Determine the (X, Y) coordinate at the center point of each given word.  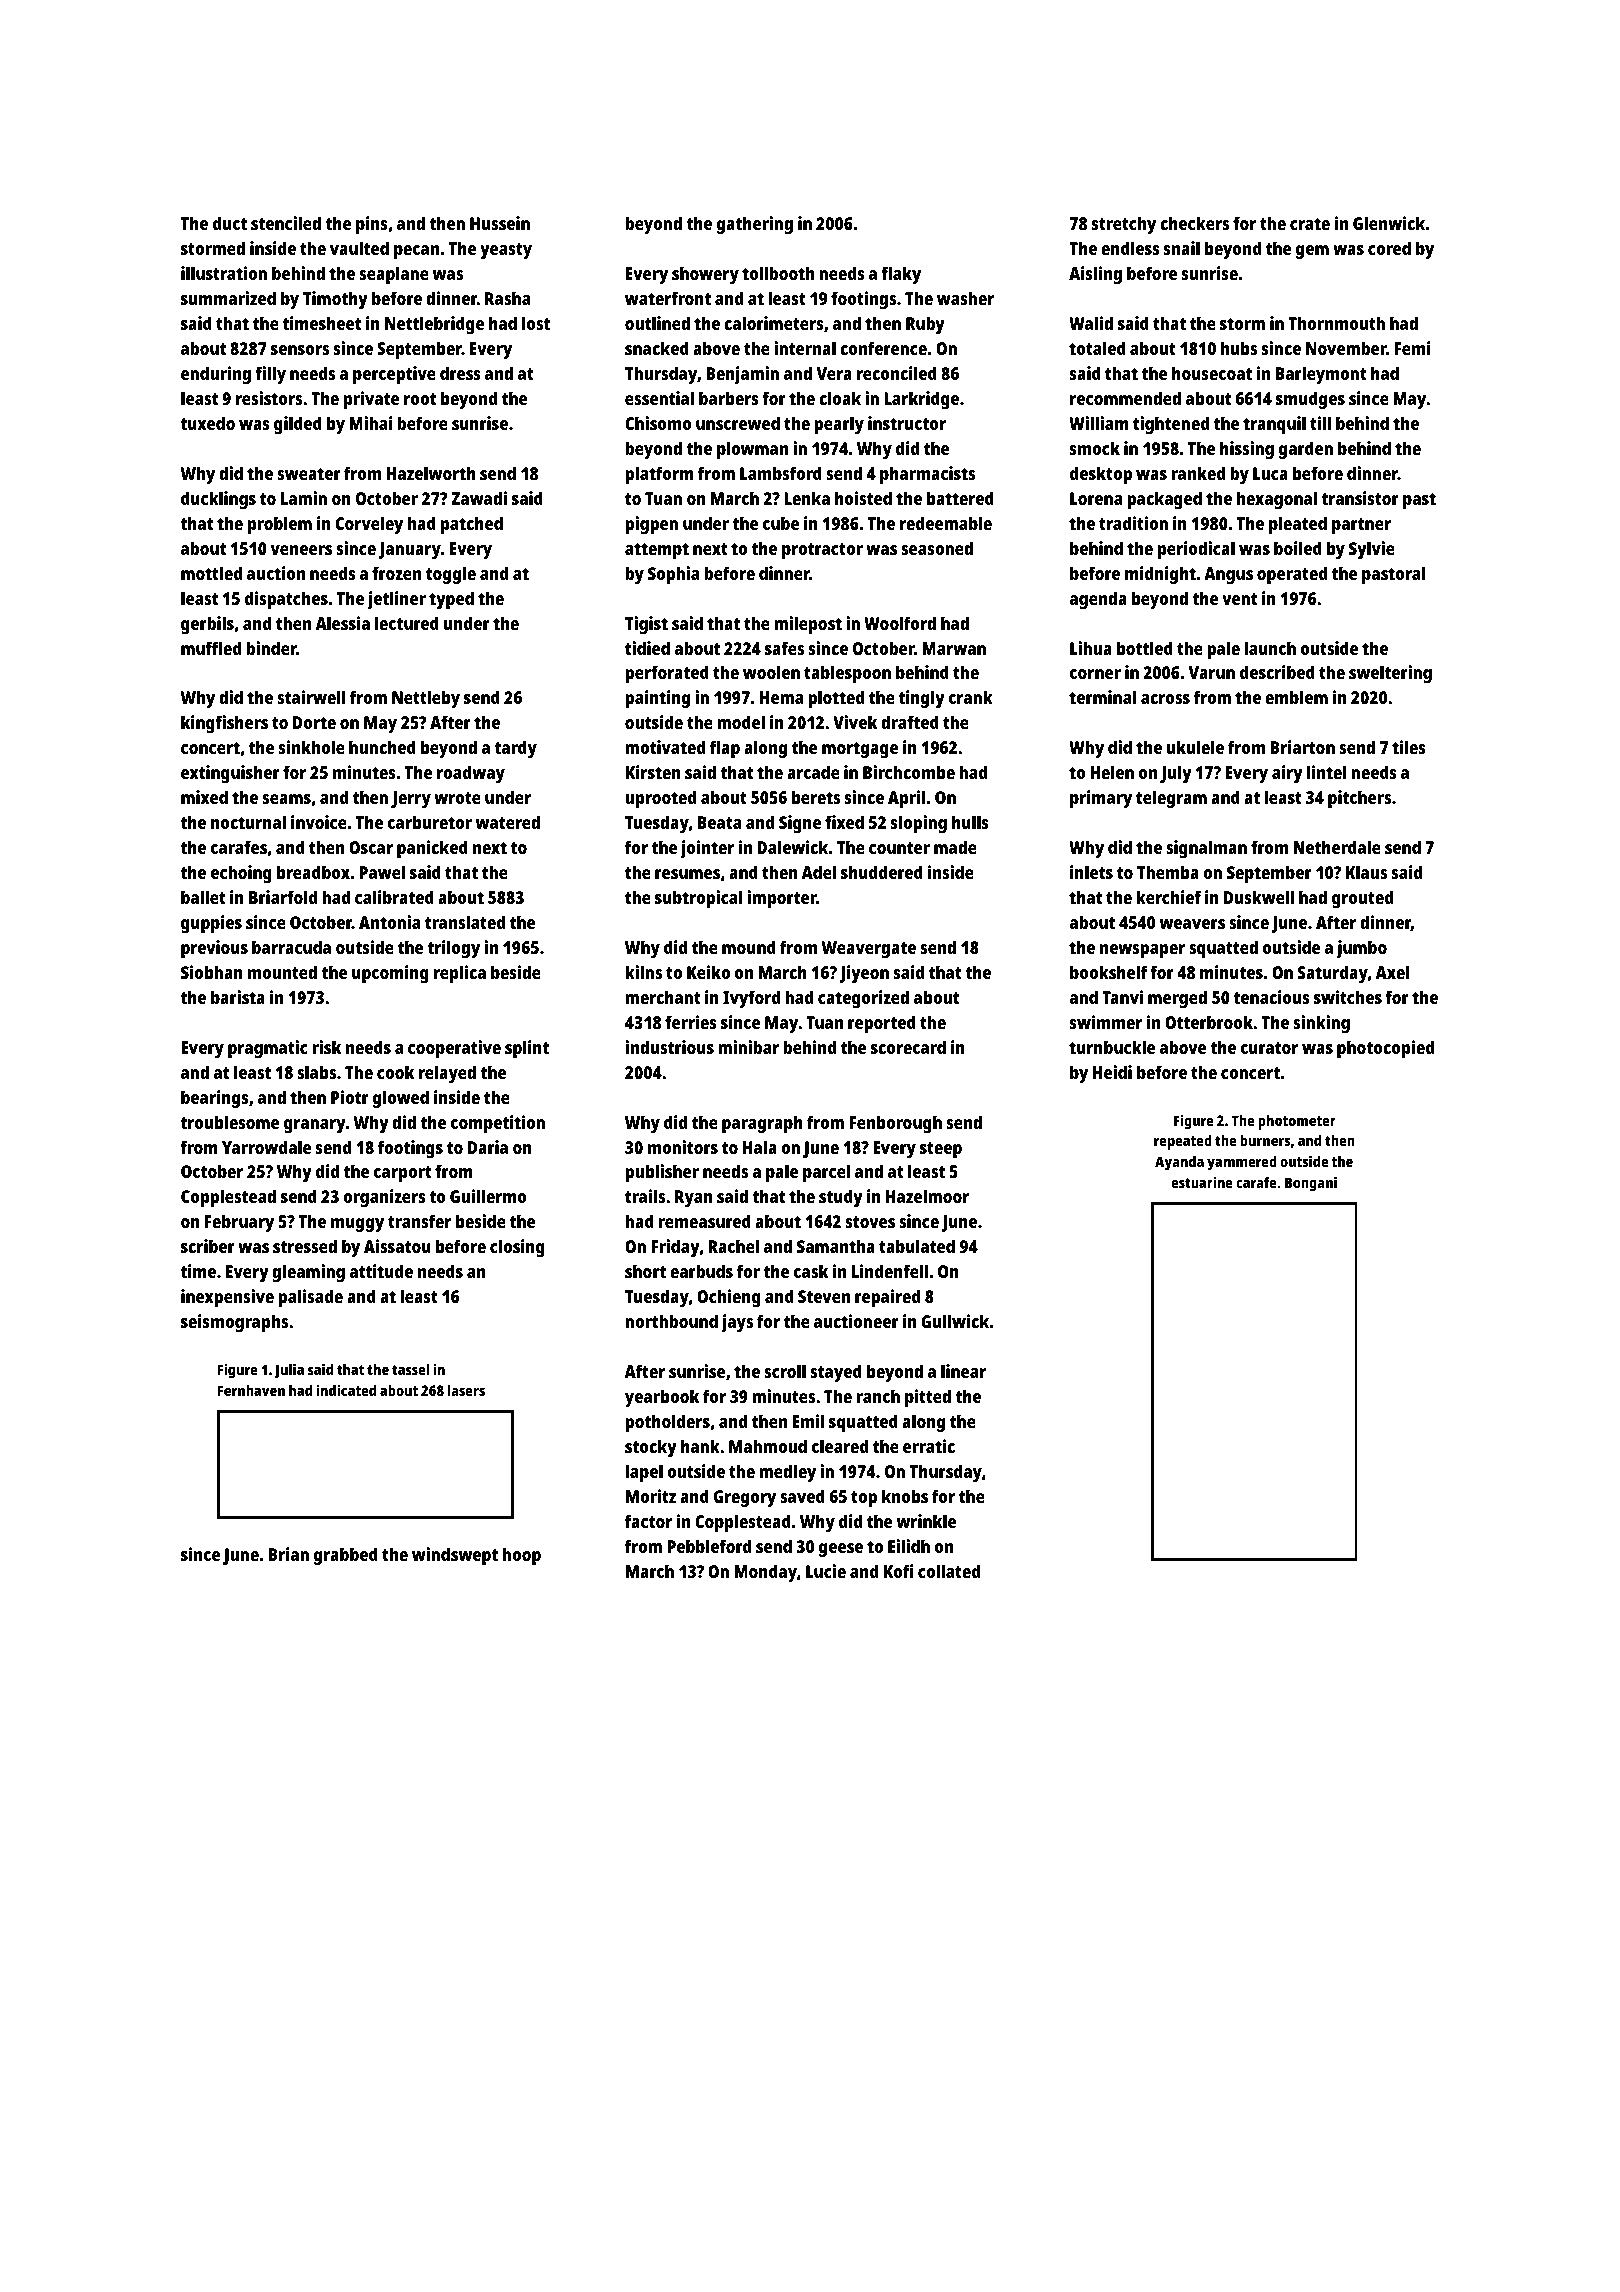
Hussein (500, 223)
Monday (765, 1573)
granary (315, 1126)
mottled (211, 573)
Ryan (694, 1198)
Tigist (646, 625)
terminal (1103, 697)
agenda (1098, 600)
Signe (800, 824)
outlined (657, 323)
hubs (1239, 348)
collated (949, 1571)
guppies (211, 924)
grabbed (346, 1556)
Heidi (1112, 1072)
